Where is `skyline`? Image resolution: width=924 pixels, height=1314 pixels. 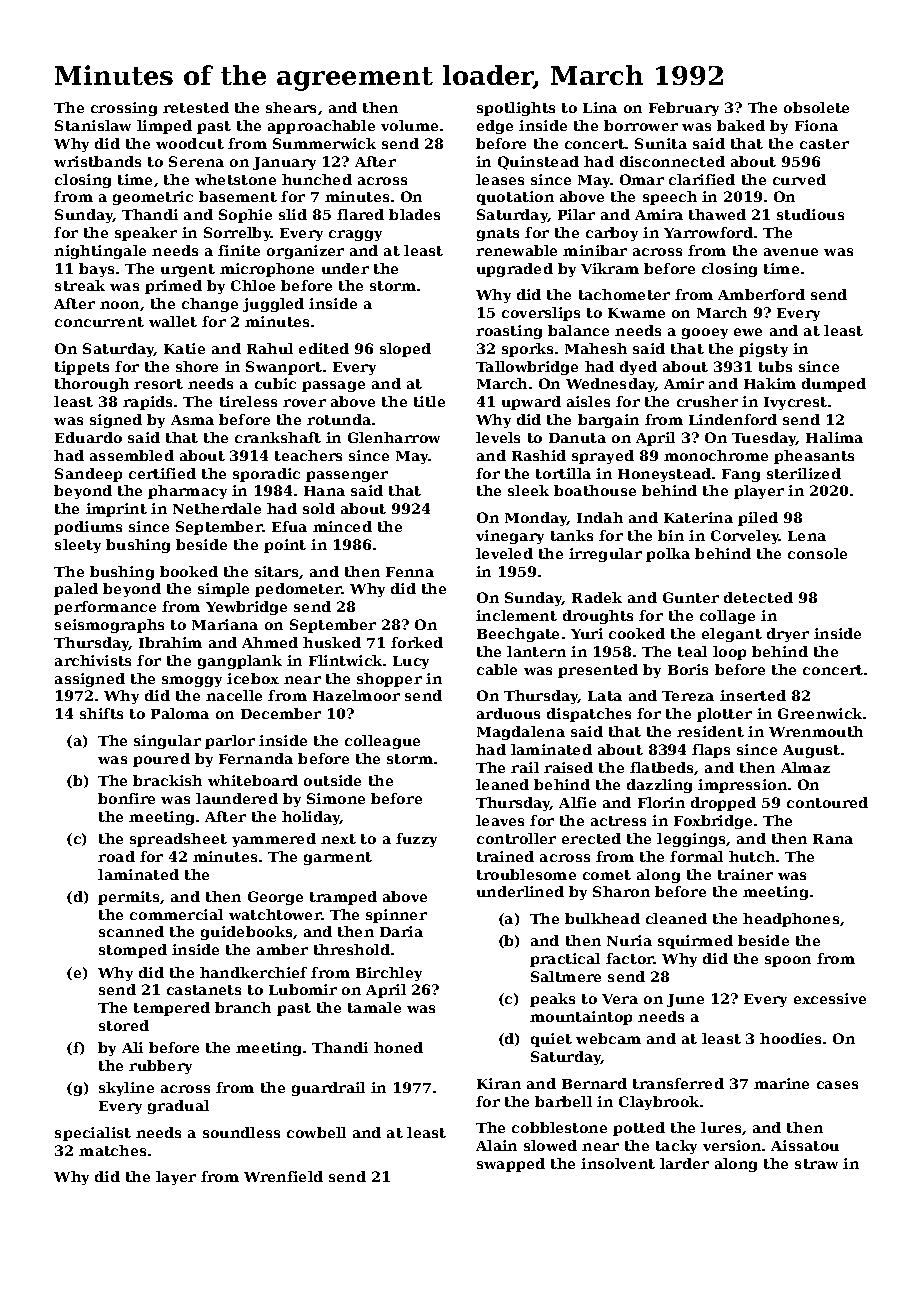
skyline is located at coordinates (126, 1089).
